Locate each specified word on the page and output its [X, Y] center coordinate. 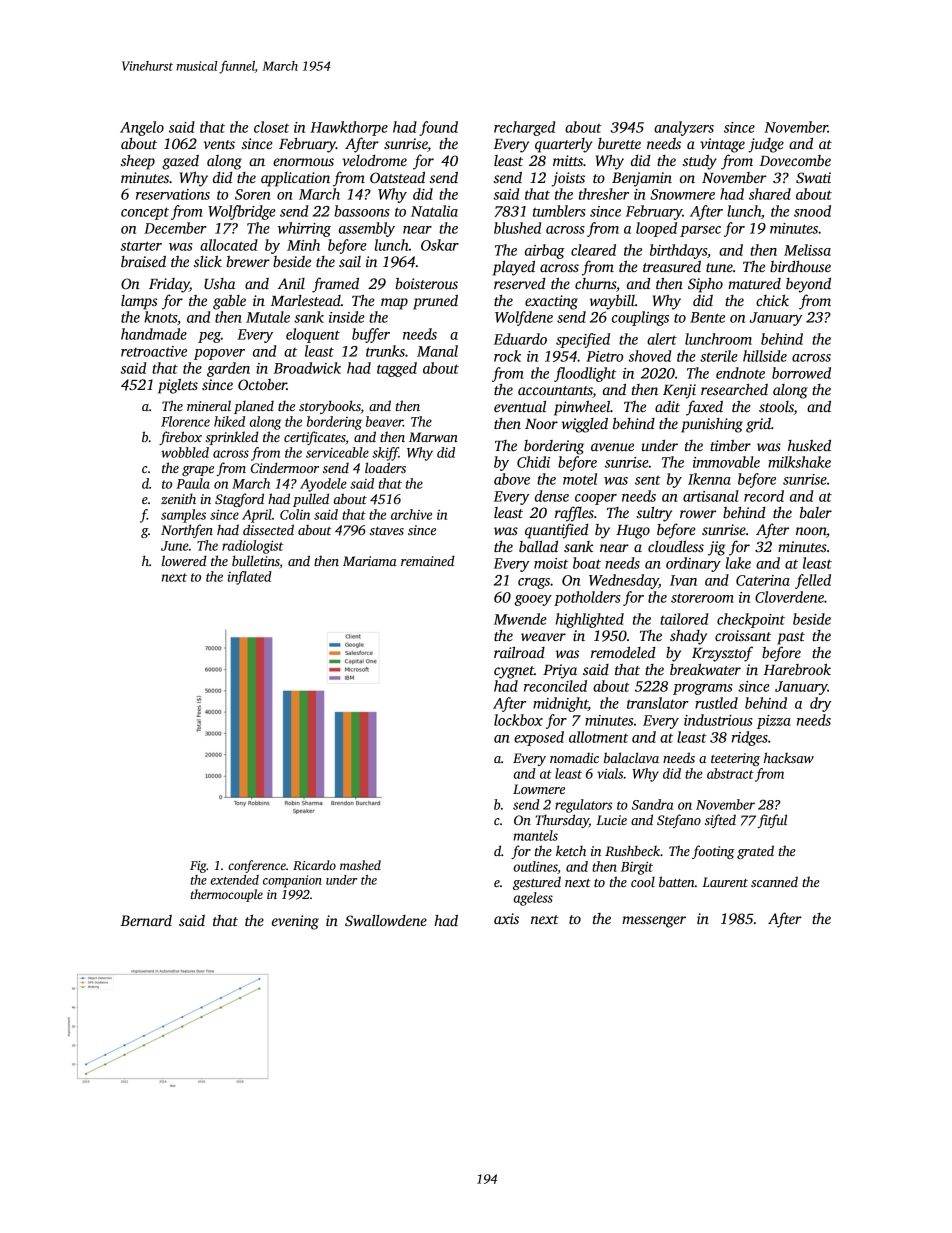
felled [813, 581]
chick [772, 300]
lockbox [518, 720]
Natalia [434, 211]
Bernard [146, 920]
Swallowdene [386, 920]
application [295, 179]
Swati [813, 177]
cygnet [514, 672]
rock [507, 356]
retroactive [154, 351]
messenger [654, 922]
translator [658, 703]
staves [387, 531]
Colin [295, 514]
